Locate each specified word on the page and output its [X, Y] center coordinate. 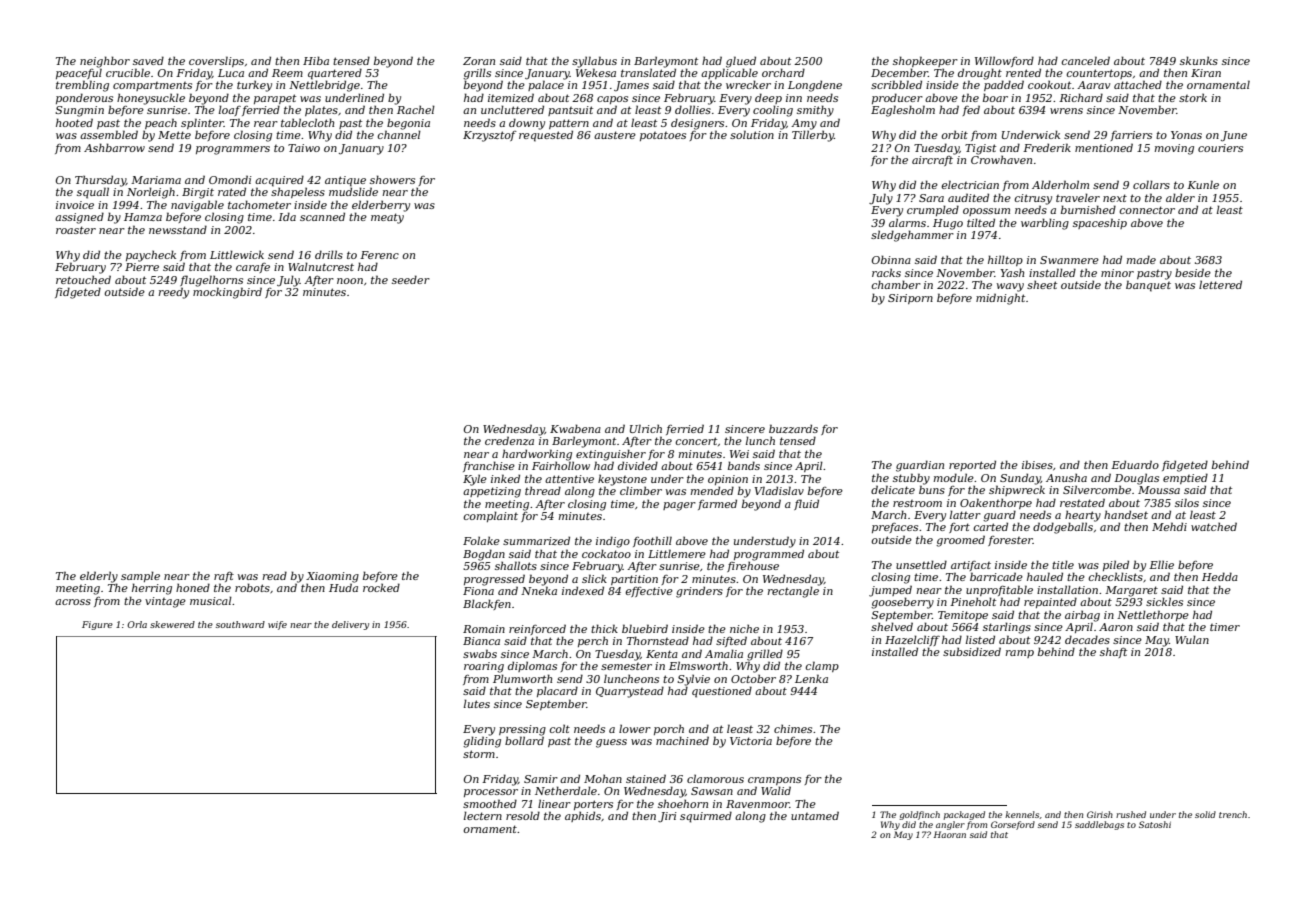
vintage [165, 602]
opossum [986, 212]
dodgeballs [1063, 528]
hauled [1045, 576]
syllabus [594, 62]
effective [649, 592]
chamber [896, 284]
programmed [769, 555]
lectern [483, 815]
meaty [387, 218]
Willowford [1004, 61]
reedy [174, 293]
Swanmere [1069, 260]
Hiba [316, 60]
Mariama [156, 180]
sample [140, 576]
